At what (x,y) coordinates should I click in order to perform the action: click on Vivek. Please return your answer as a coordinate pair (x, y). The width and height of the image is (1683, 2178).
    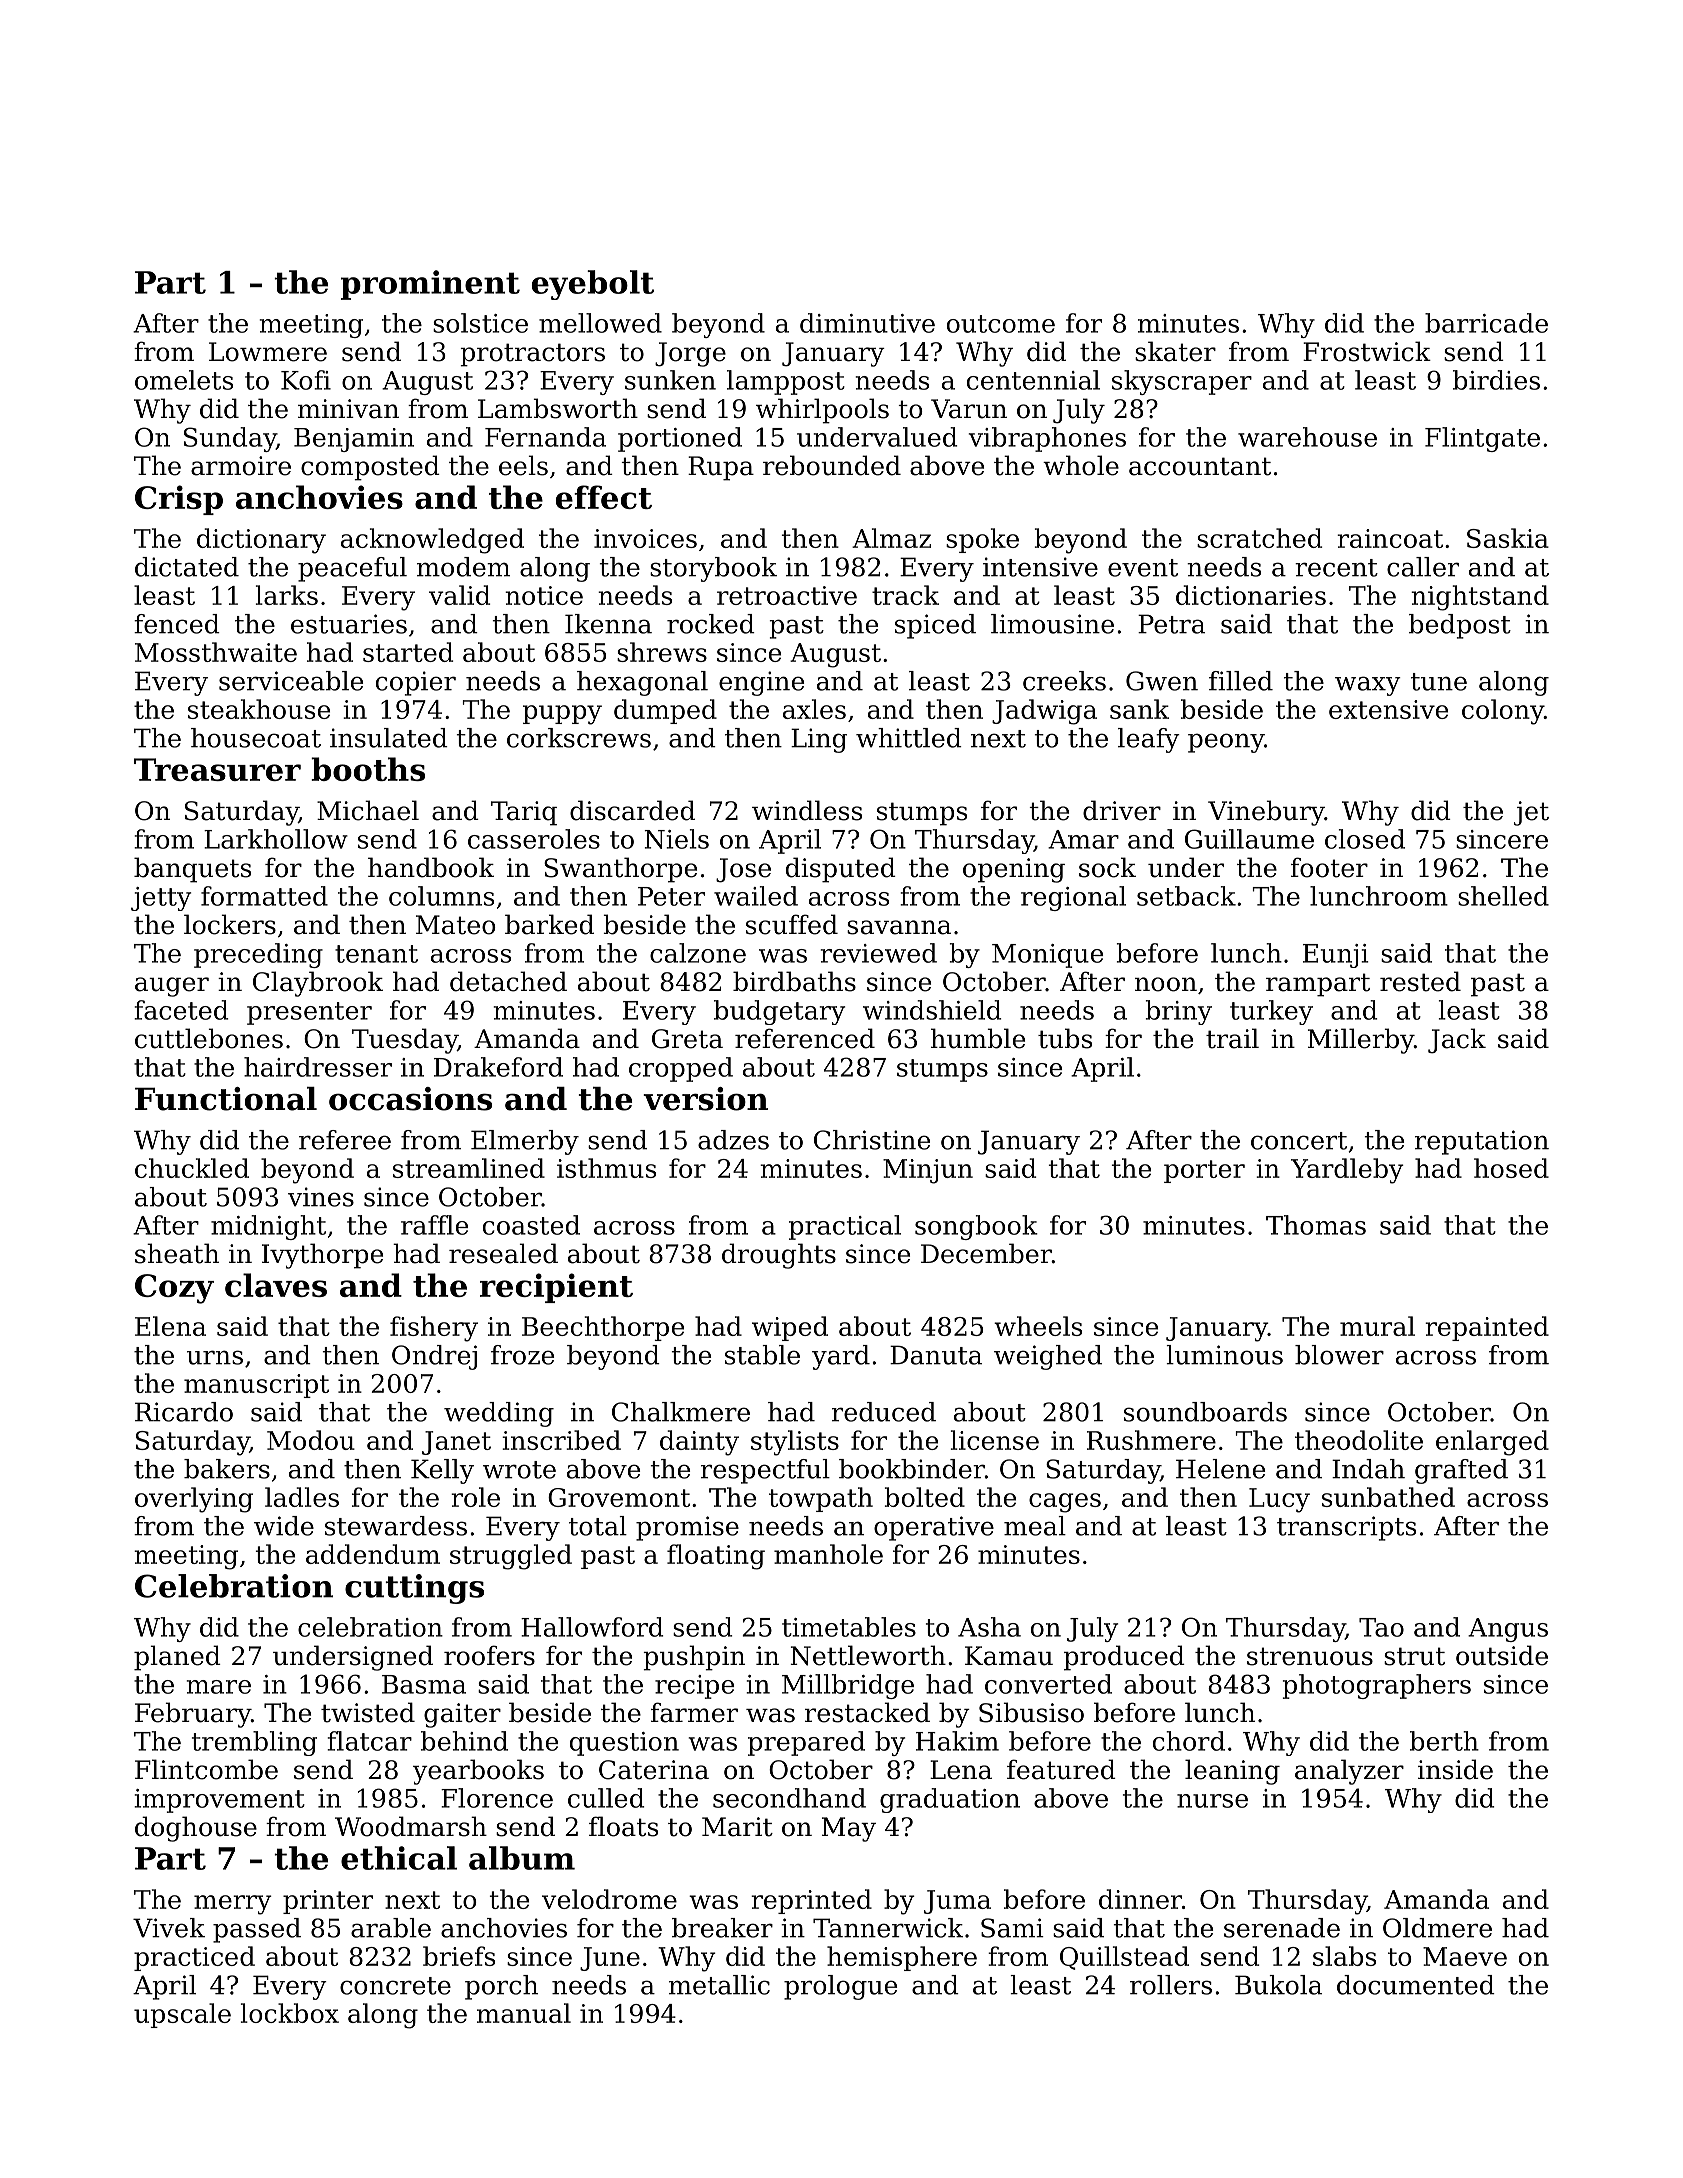
    Looking at the image, I should click on (169, 1928).
